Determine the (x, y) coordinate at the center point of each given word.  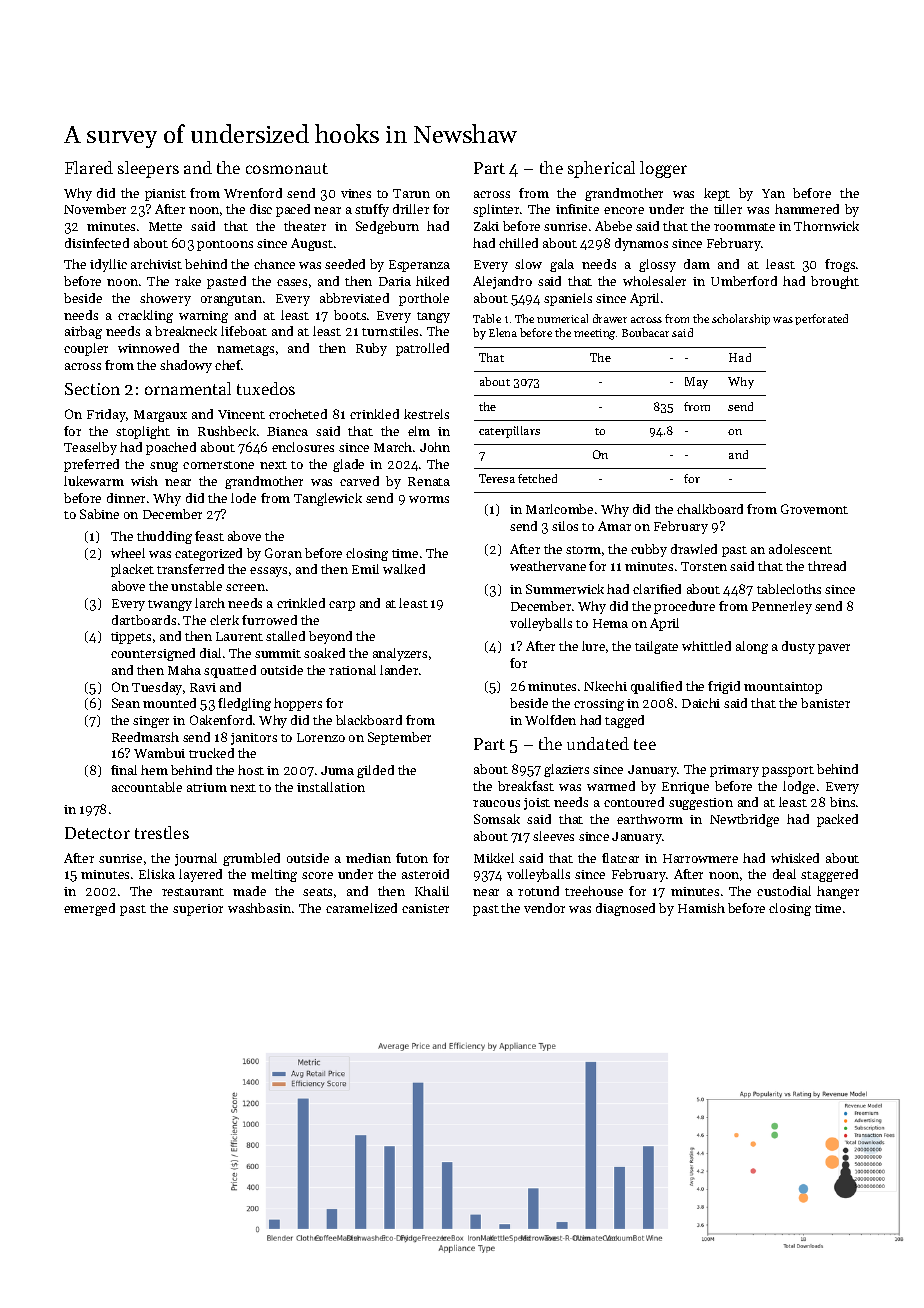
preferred (91, 465)
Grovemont (814, 509)
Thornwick (826, 226)
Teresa (497, 478)
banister (825, 703)
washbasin (259, 908)
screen (245, 587)
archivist (156, 264)
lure (593, 646)
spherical (601, 169)
